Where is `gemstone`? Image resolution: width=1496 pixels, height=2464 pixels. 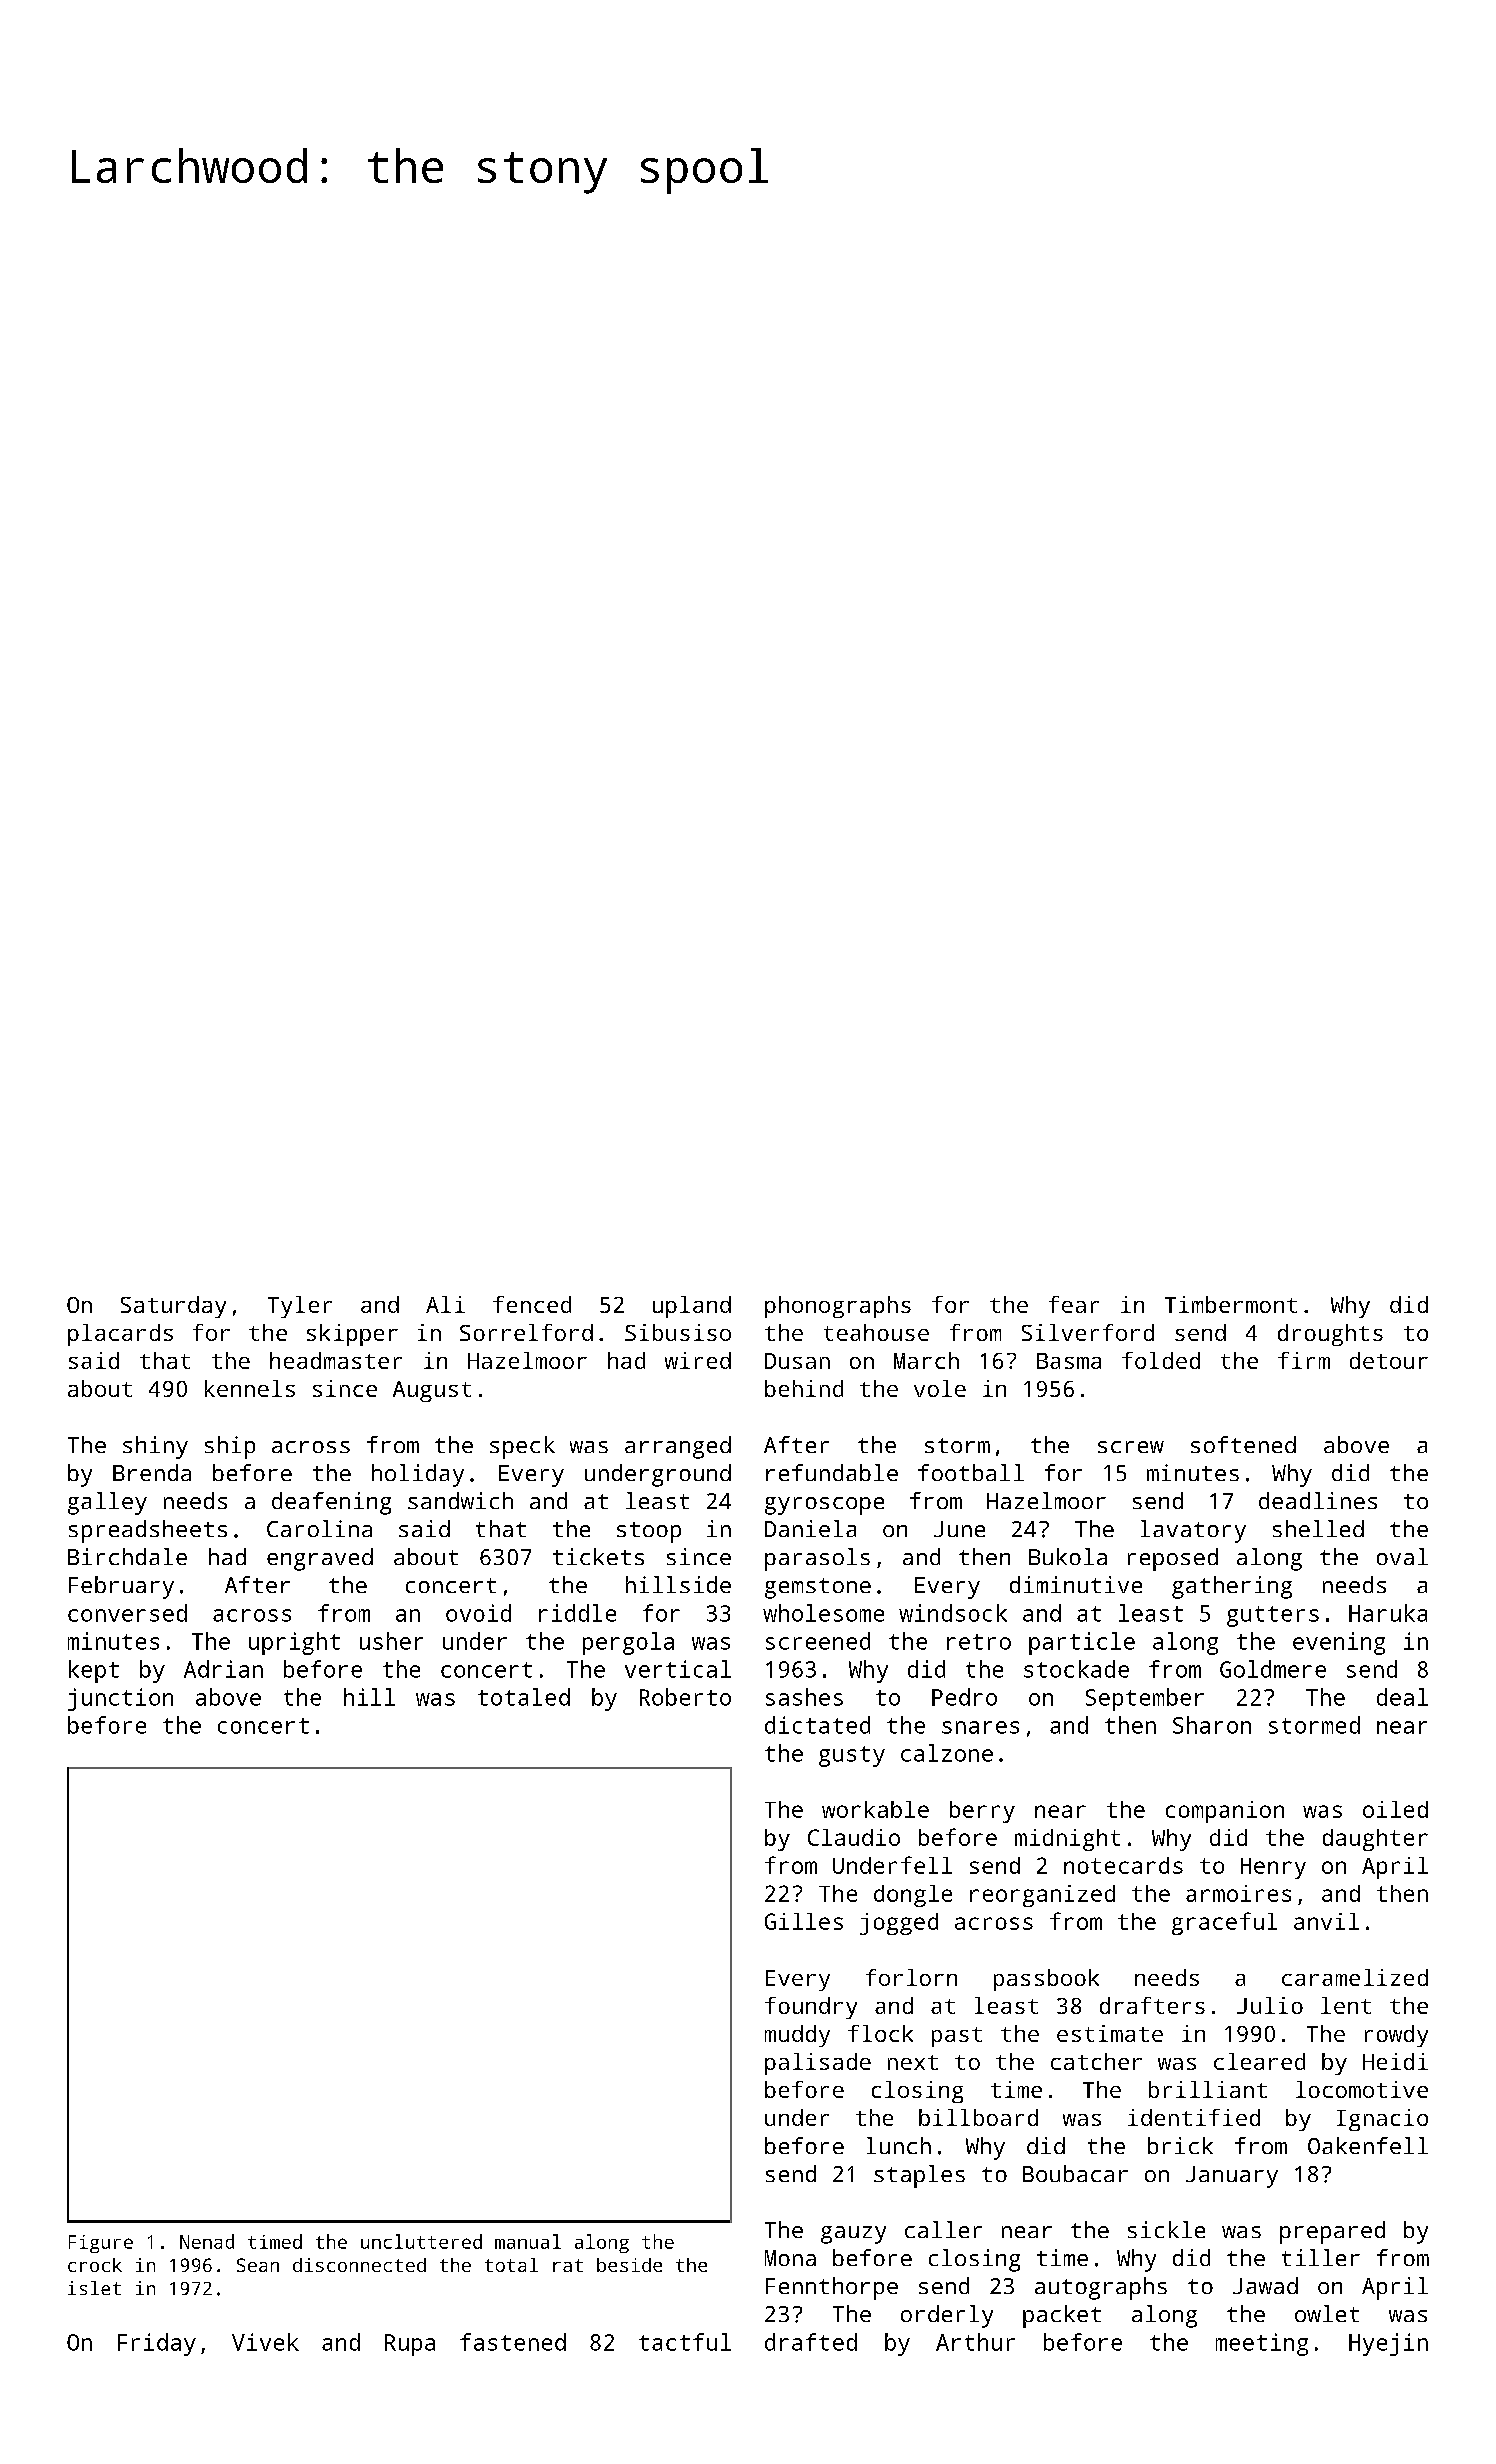 gemstone is located at coordinates (818, 1588).
